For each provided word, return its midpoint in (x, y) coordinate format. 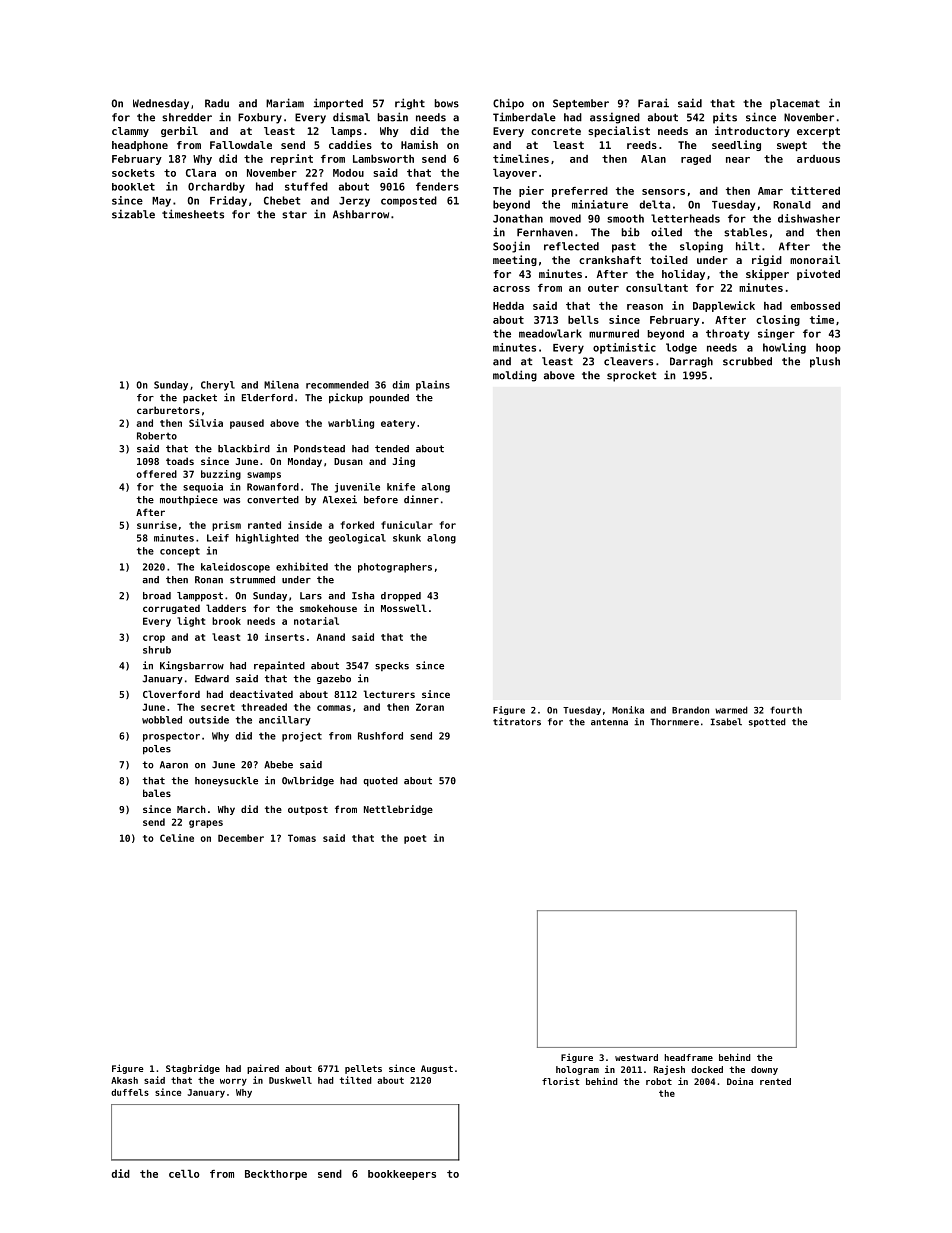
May (161, 202)
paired (263, 1069)
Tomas (302, 838)
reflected (571, 246)
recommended (337, 385)
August (437, 1069)
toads (180, 461)
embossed (815, 306)
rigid (767, 260)
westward (636, 1057)
